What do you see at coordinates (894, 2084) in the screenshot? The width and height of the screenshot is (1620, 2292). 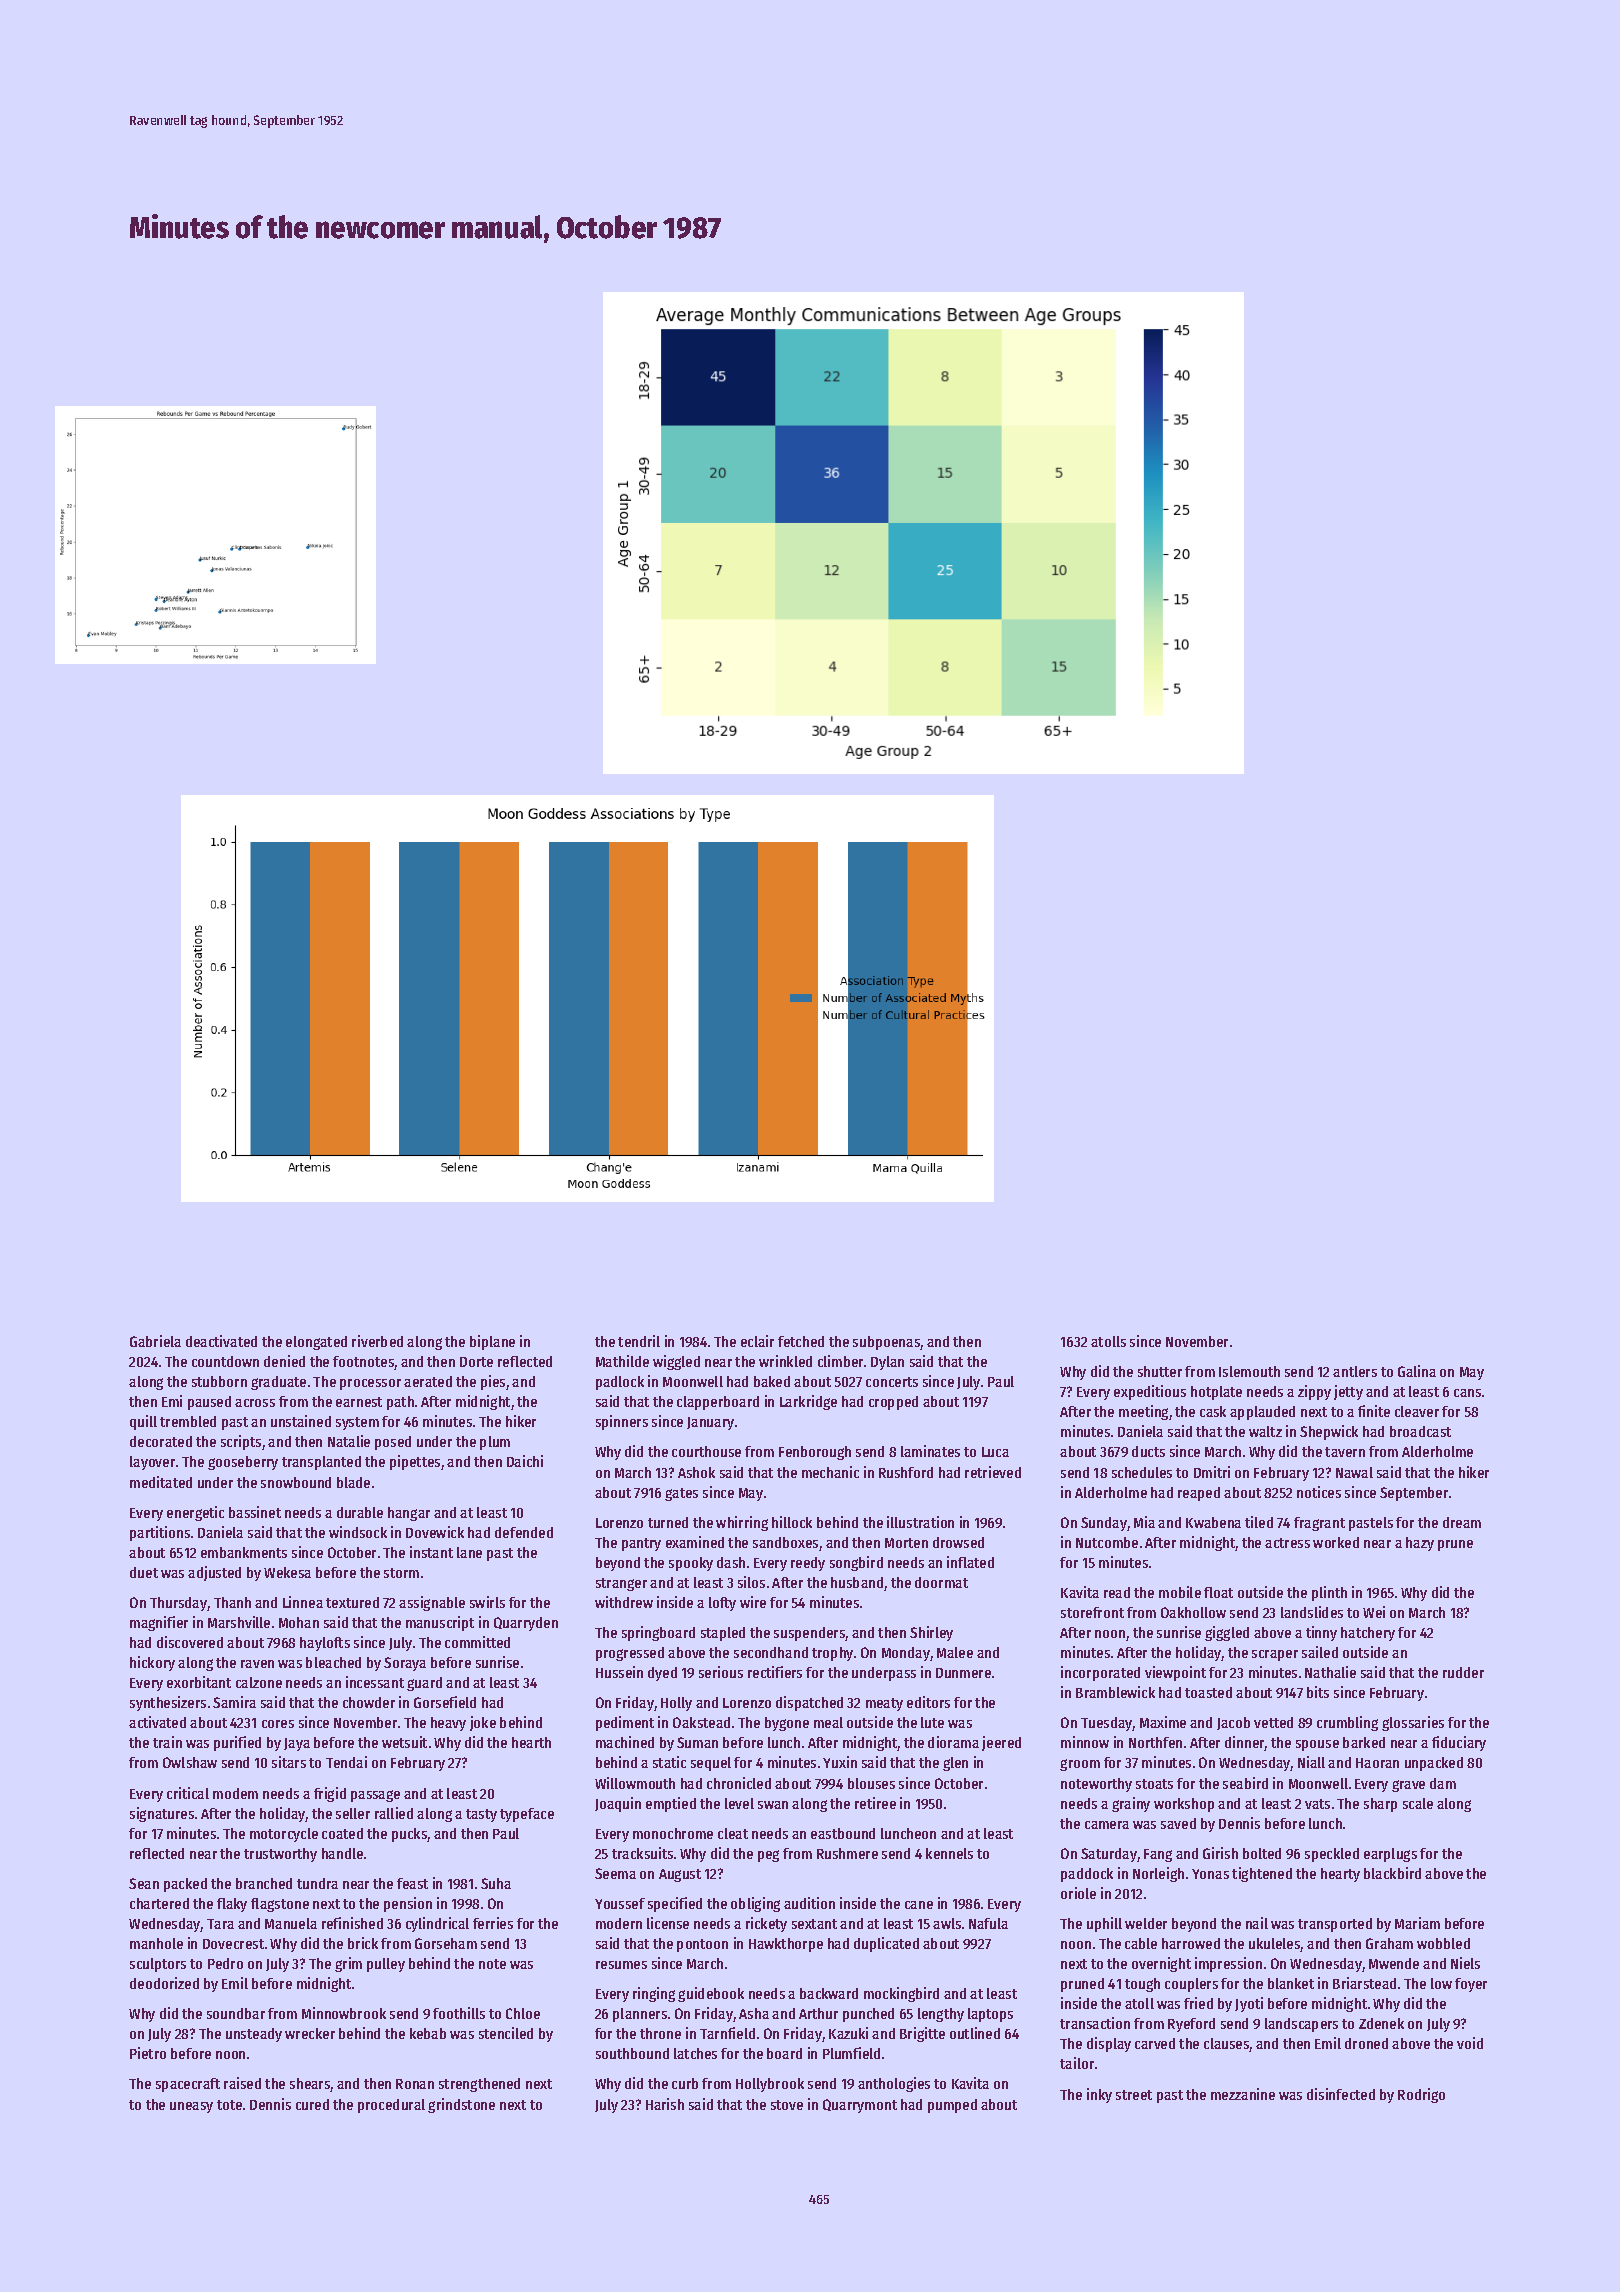 I see `anthologies` at bounding box center [894, 2084].
